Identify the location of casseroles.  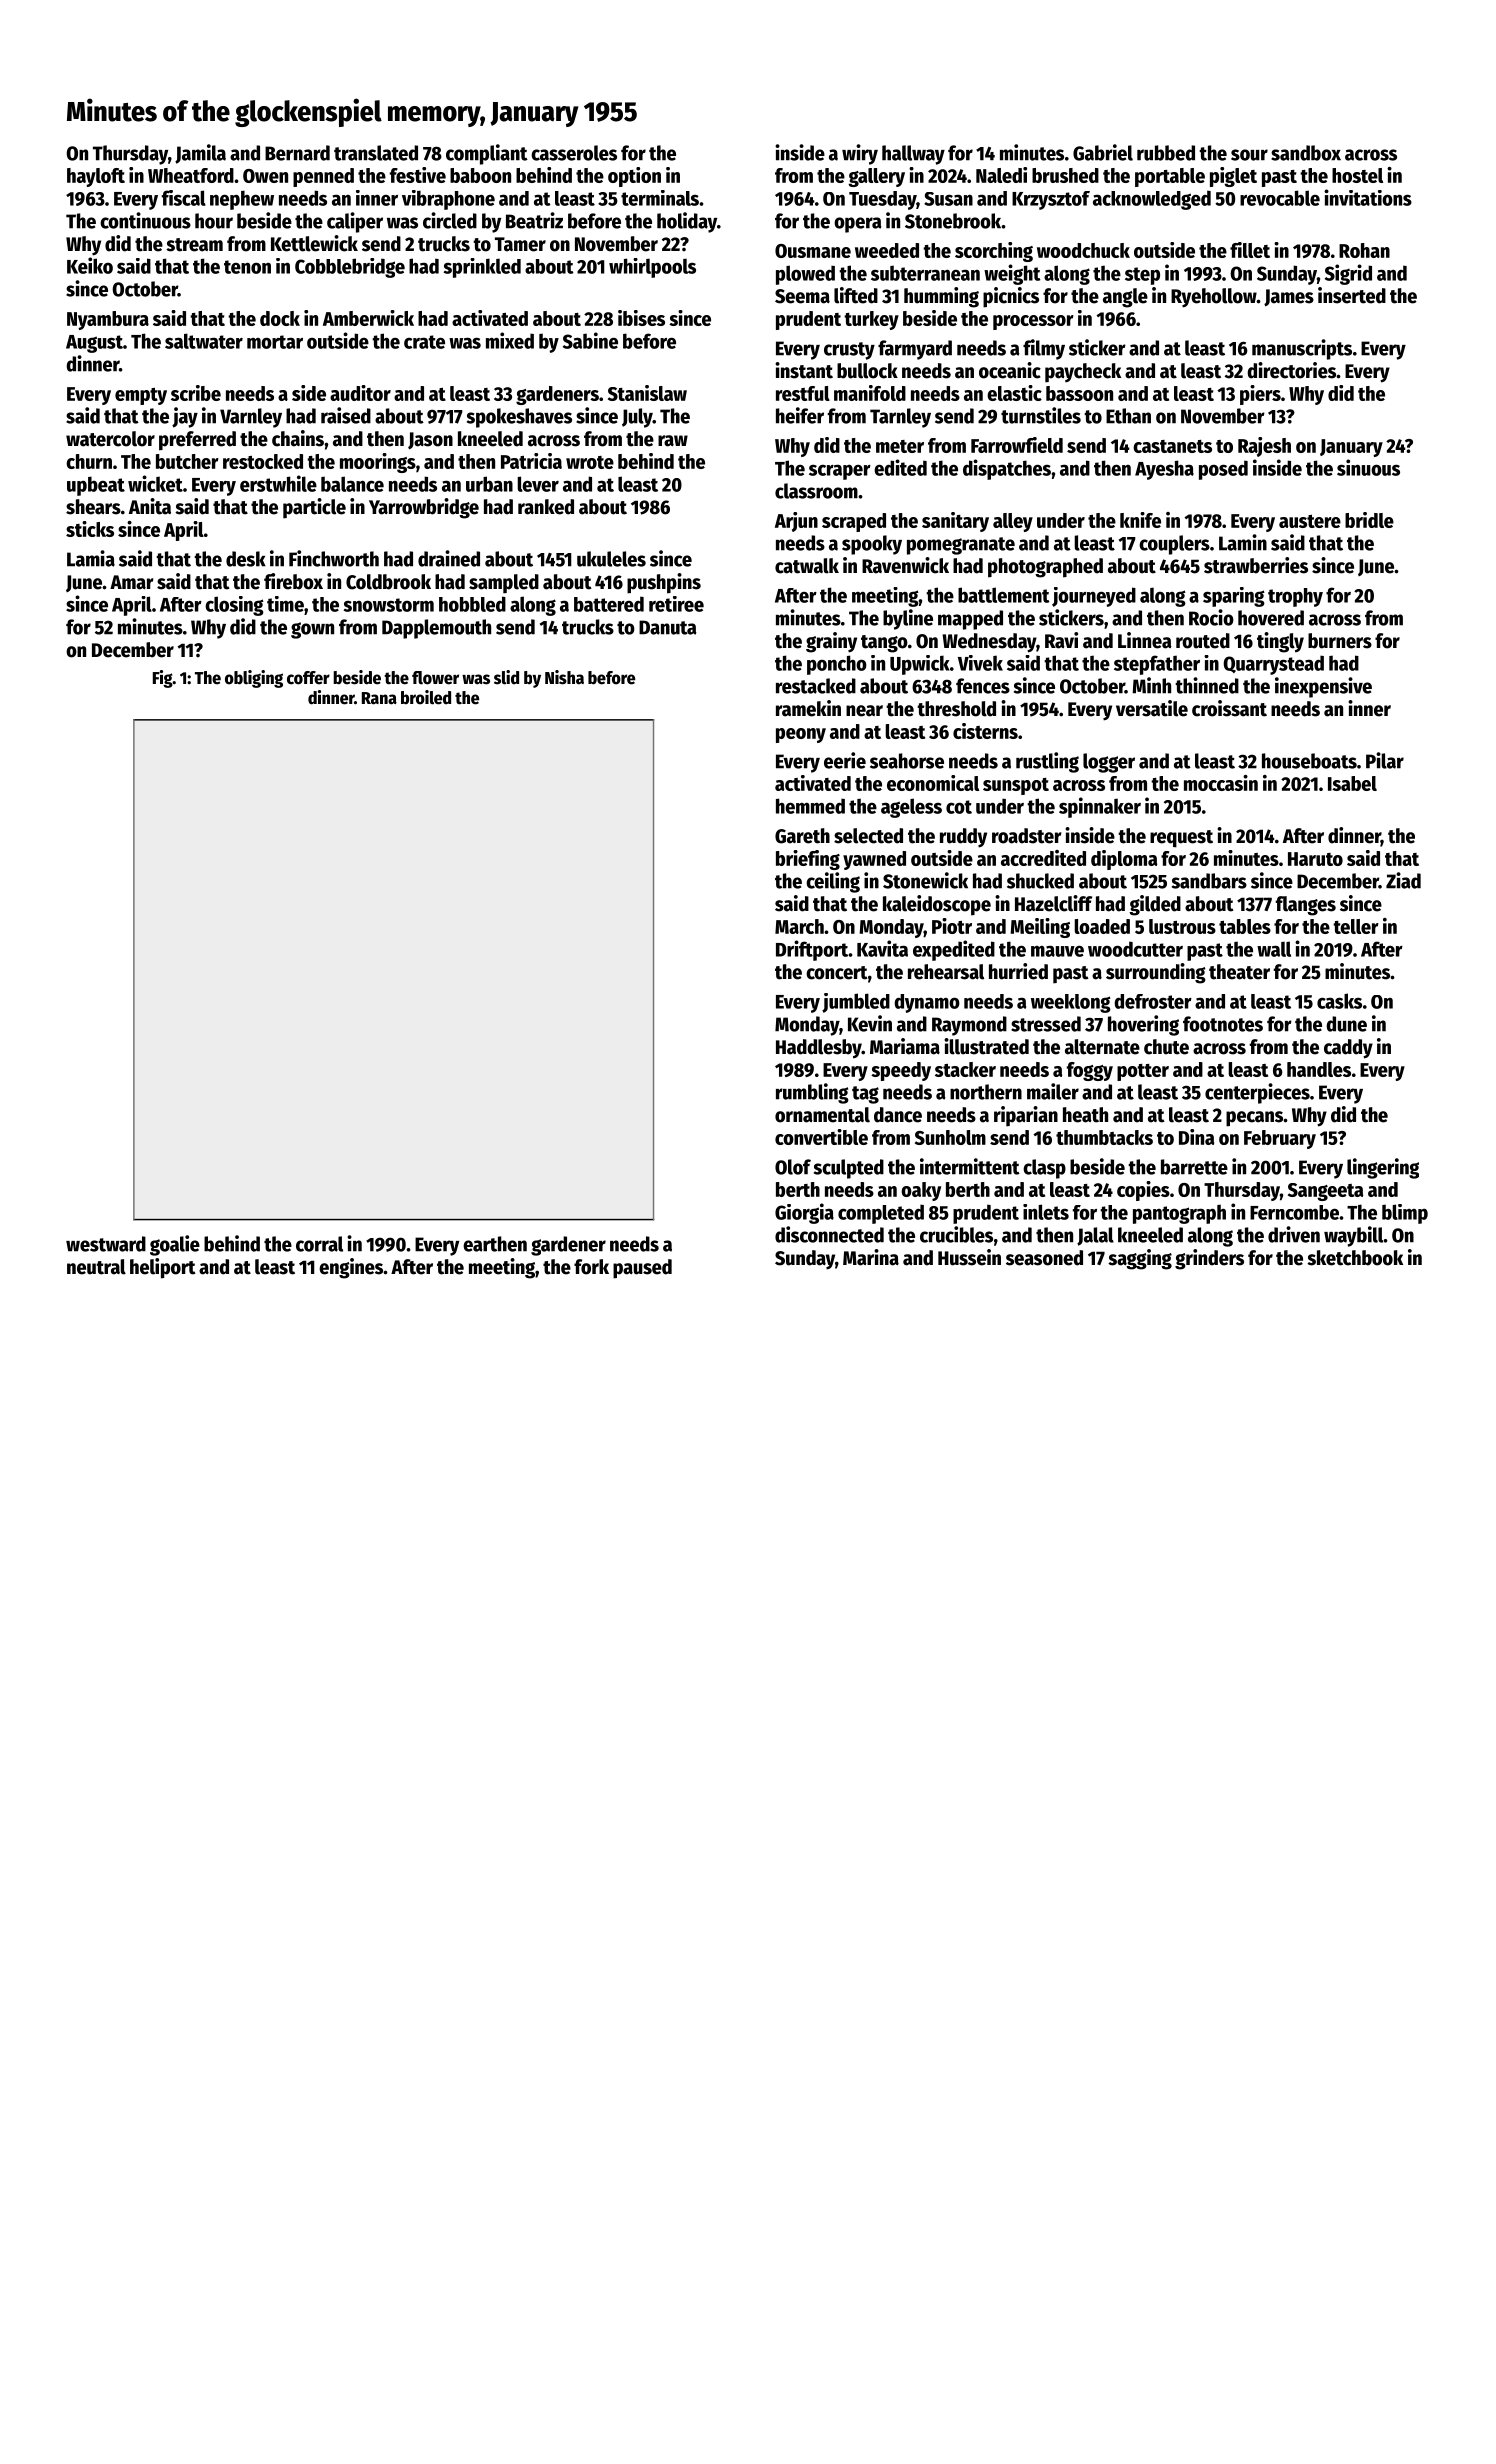
(574, 153).
